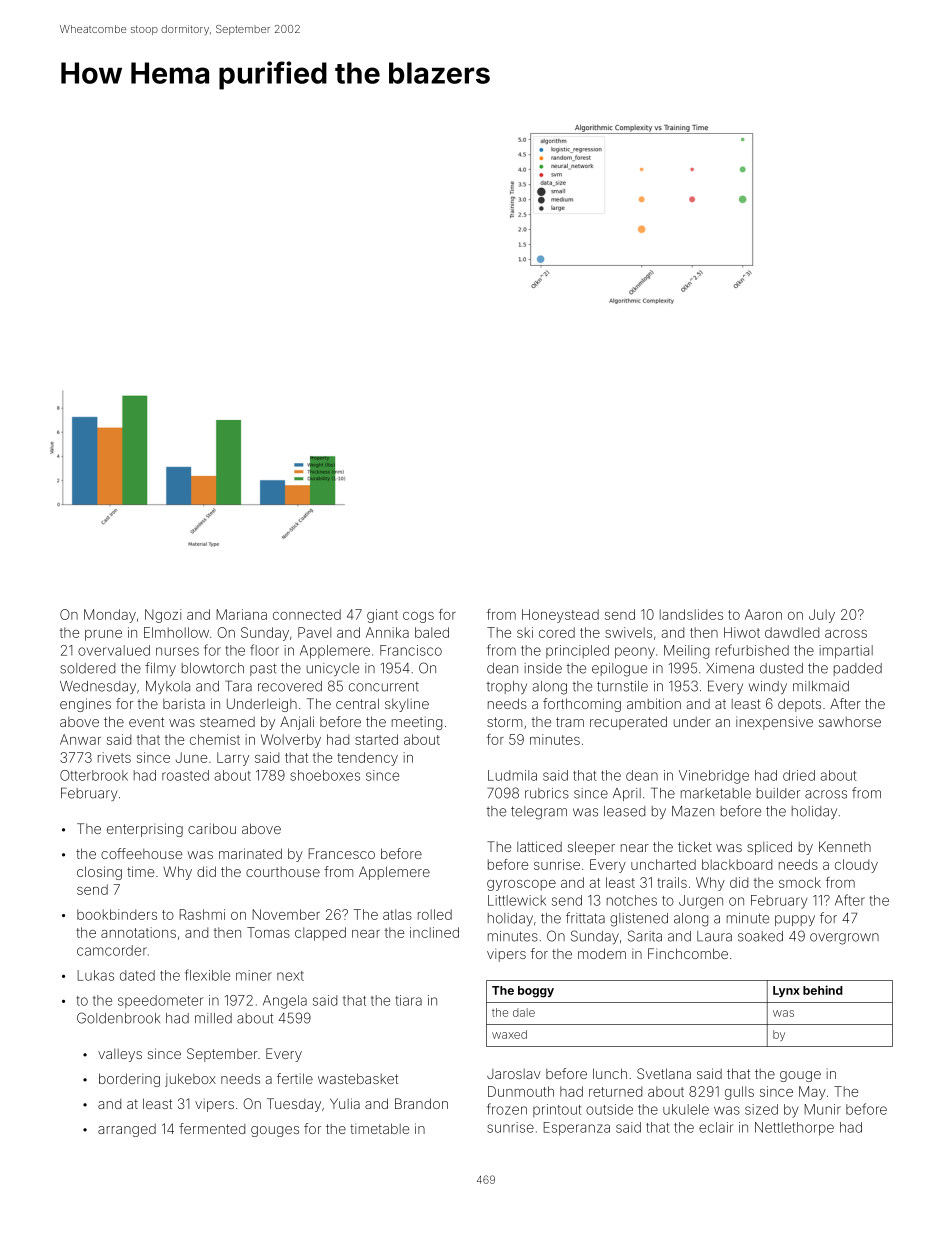 This screenshot has width=952, height=1233. I want to click on landslides, so click(691, 614).
